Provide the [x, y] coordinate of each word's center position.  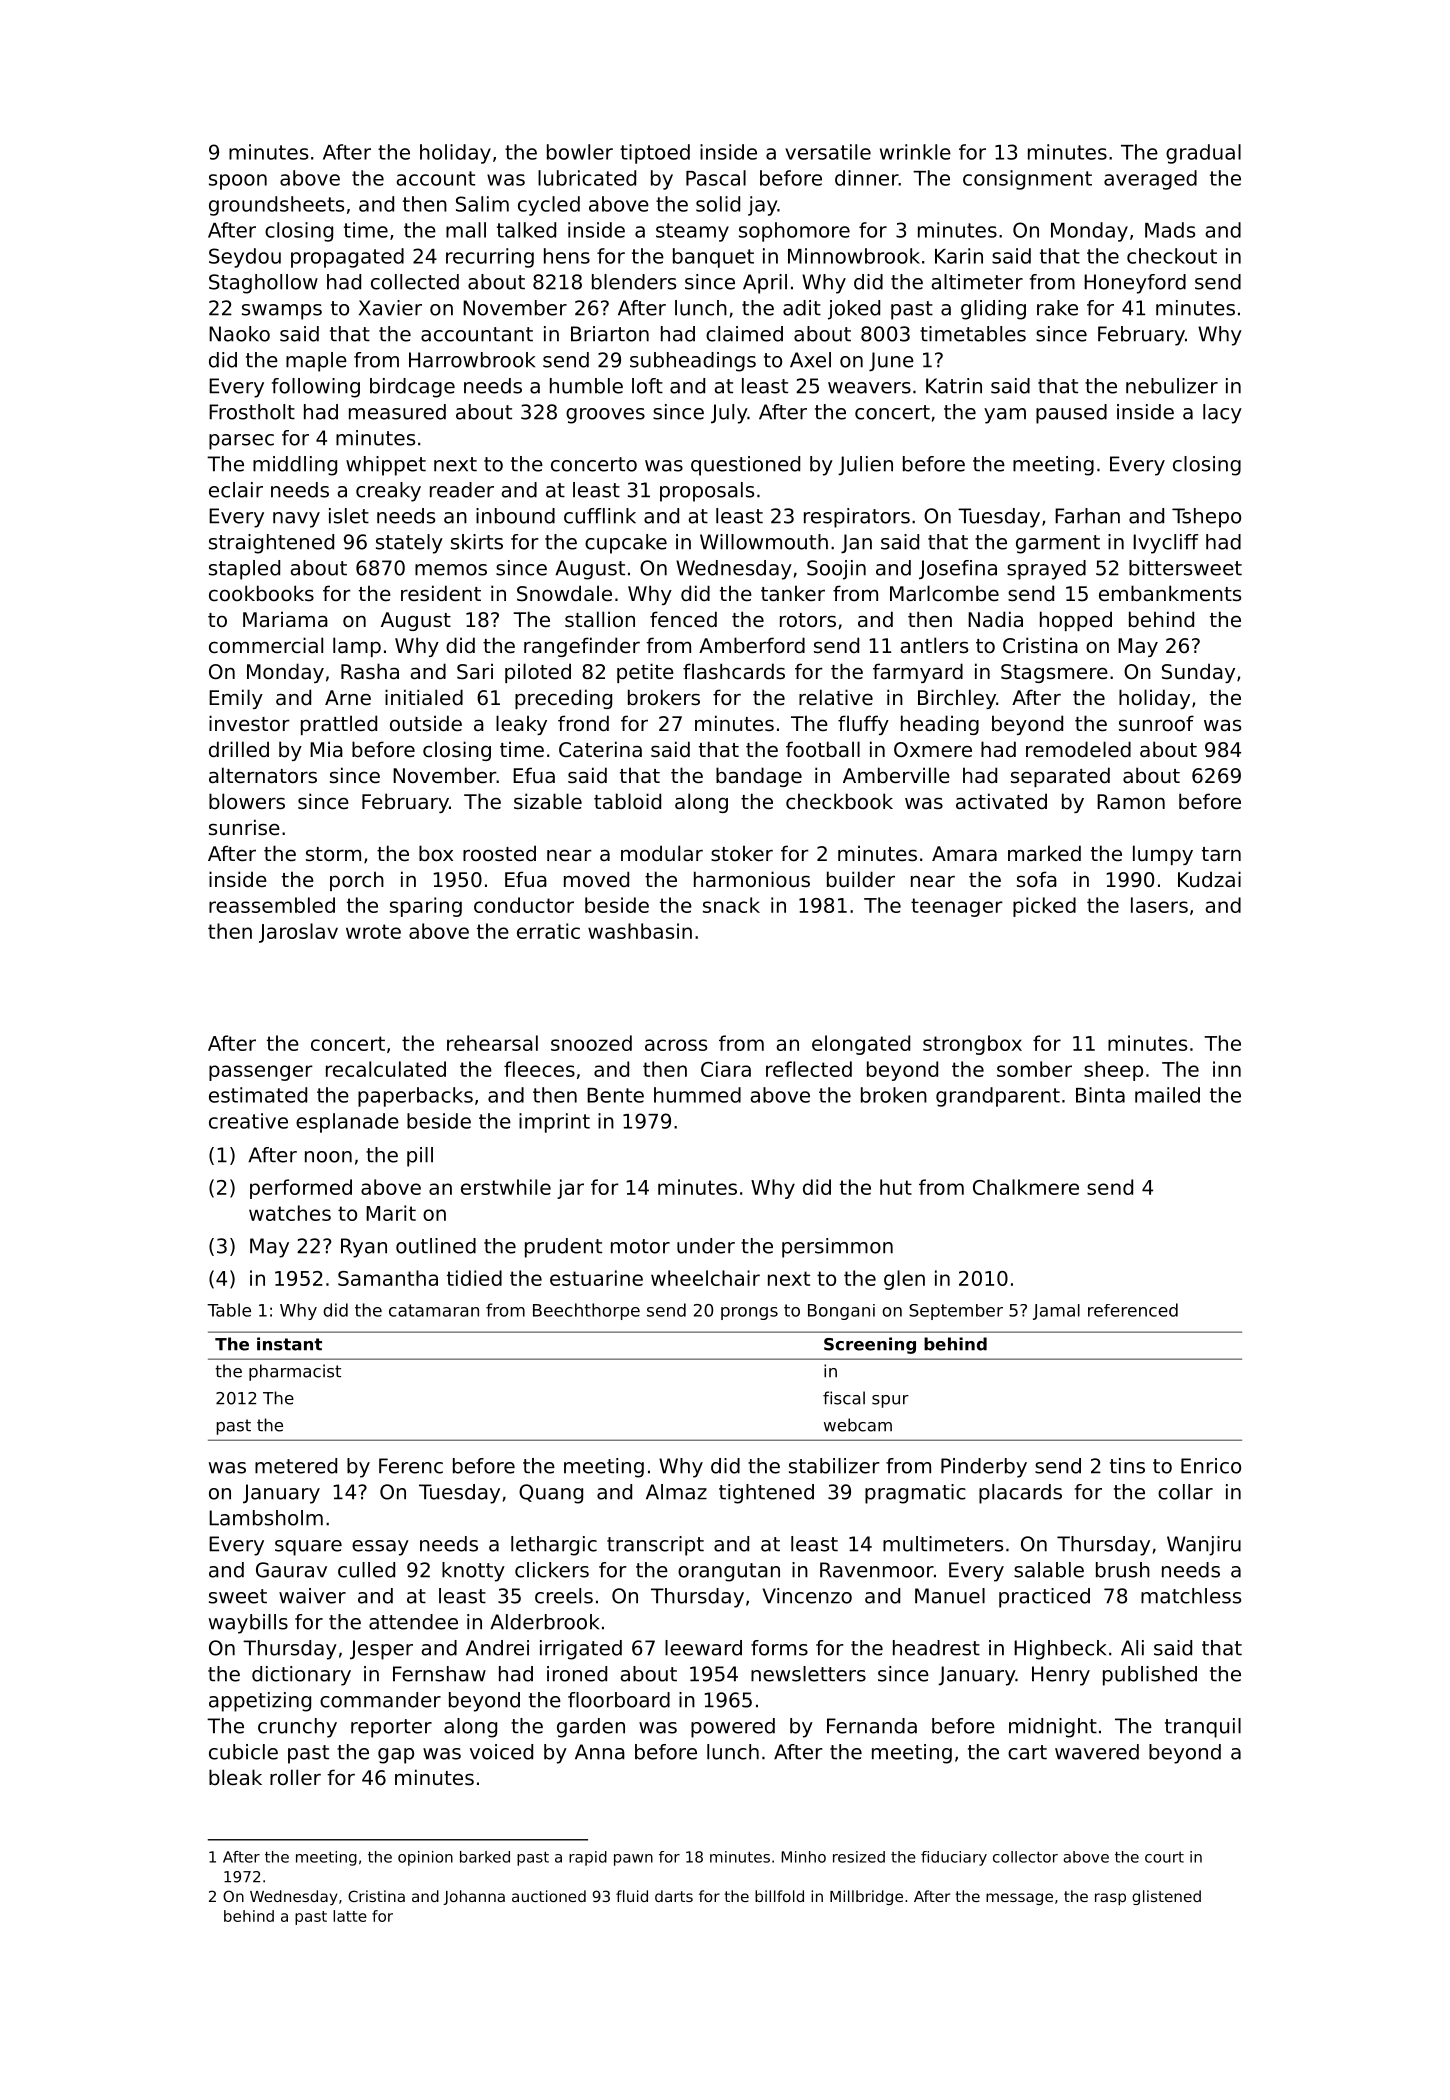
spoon [238, 182]
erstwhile [506, 1187]
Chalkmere [1026, 1187]
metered [296, 1466]
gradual [1203, 154]
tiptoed [655, 154]
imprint [554, 1123]
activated [1001, 801]
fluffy [863, 725]
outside [426, 723]
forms [779, 1648]
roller [295, 1777]
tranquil [1203, 1728]
